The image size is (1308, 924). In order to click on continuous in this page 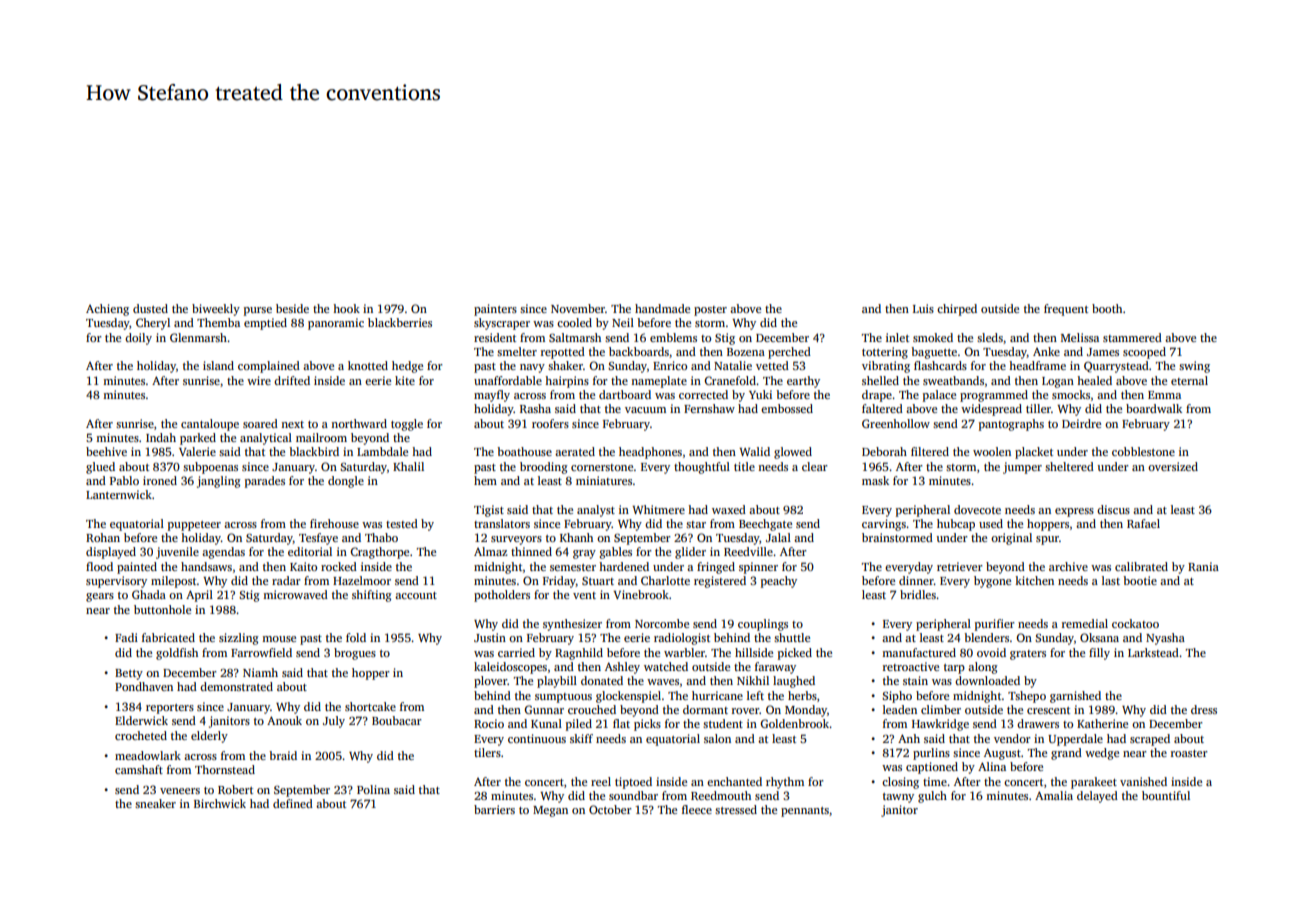, I will do `click(537, 738)`.
